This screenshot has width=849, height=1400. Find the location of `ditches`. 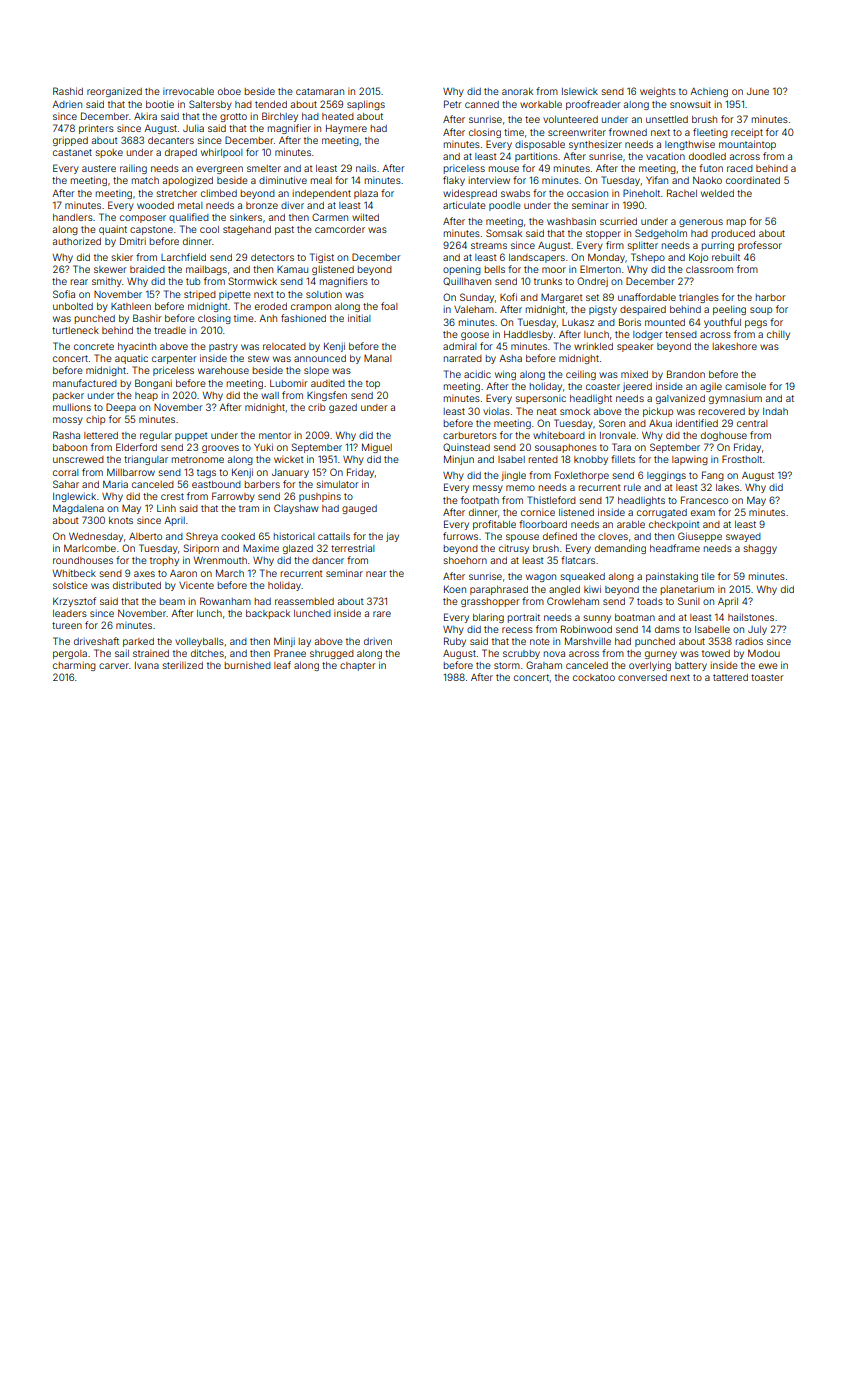

ditches is located at coordinates (207, 653).
